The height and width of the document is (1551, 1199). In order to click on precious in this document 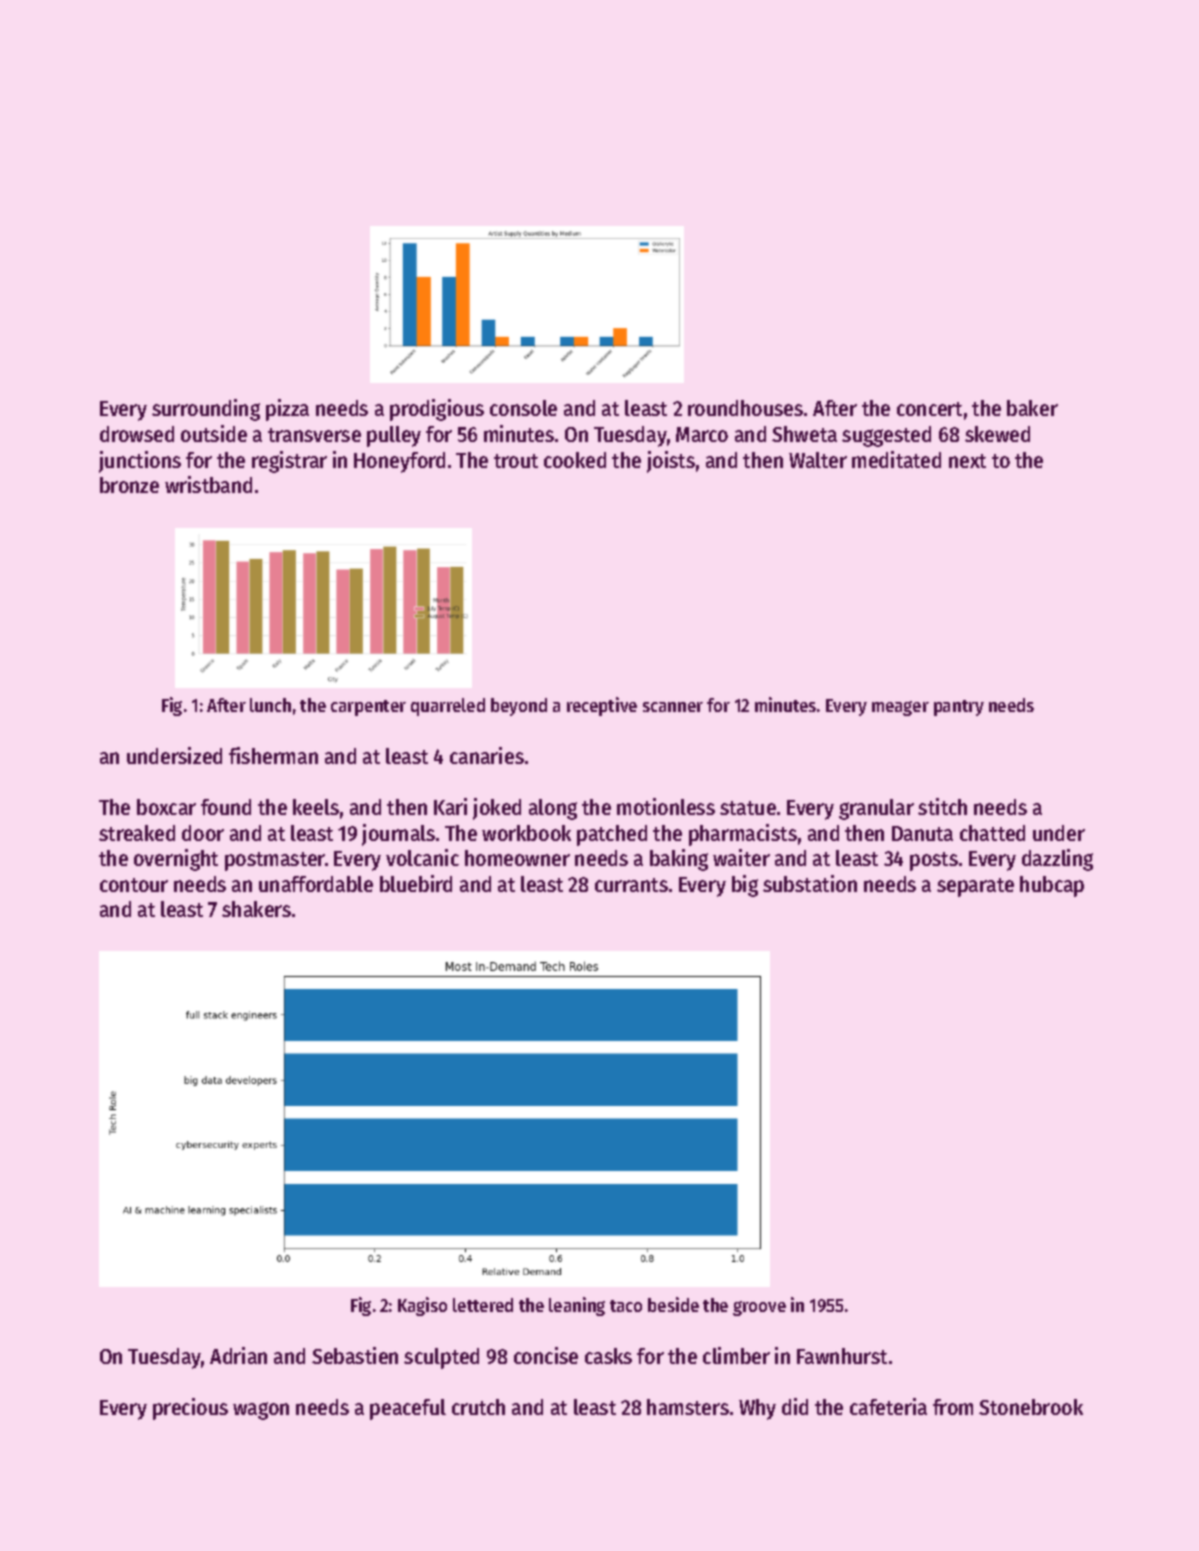, I will do `click(190, 1409)`.
